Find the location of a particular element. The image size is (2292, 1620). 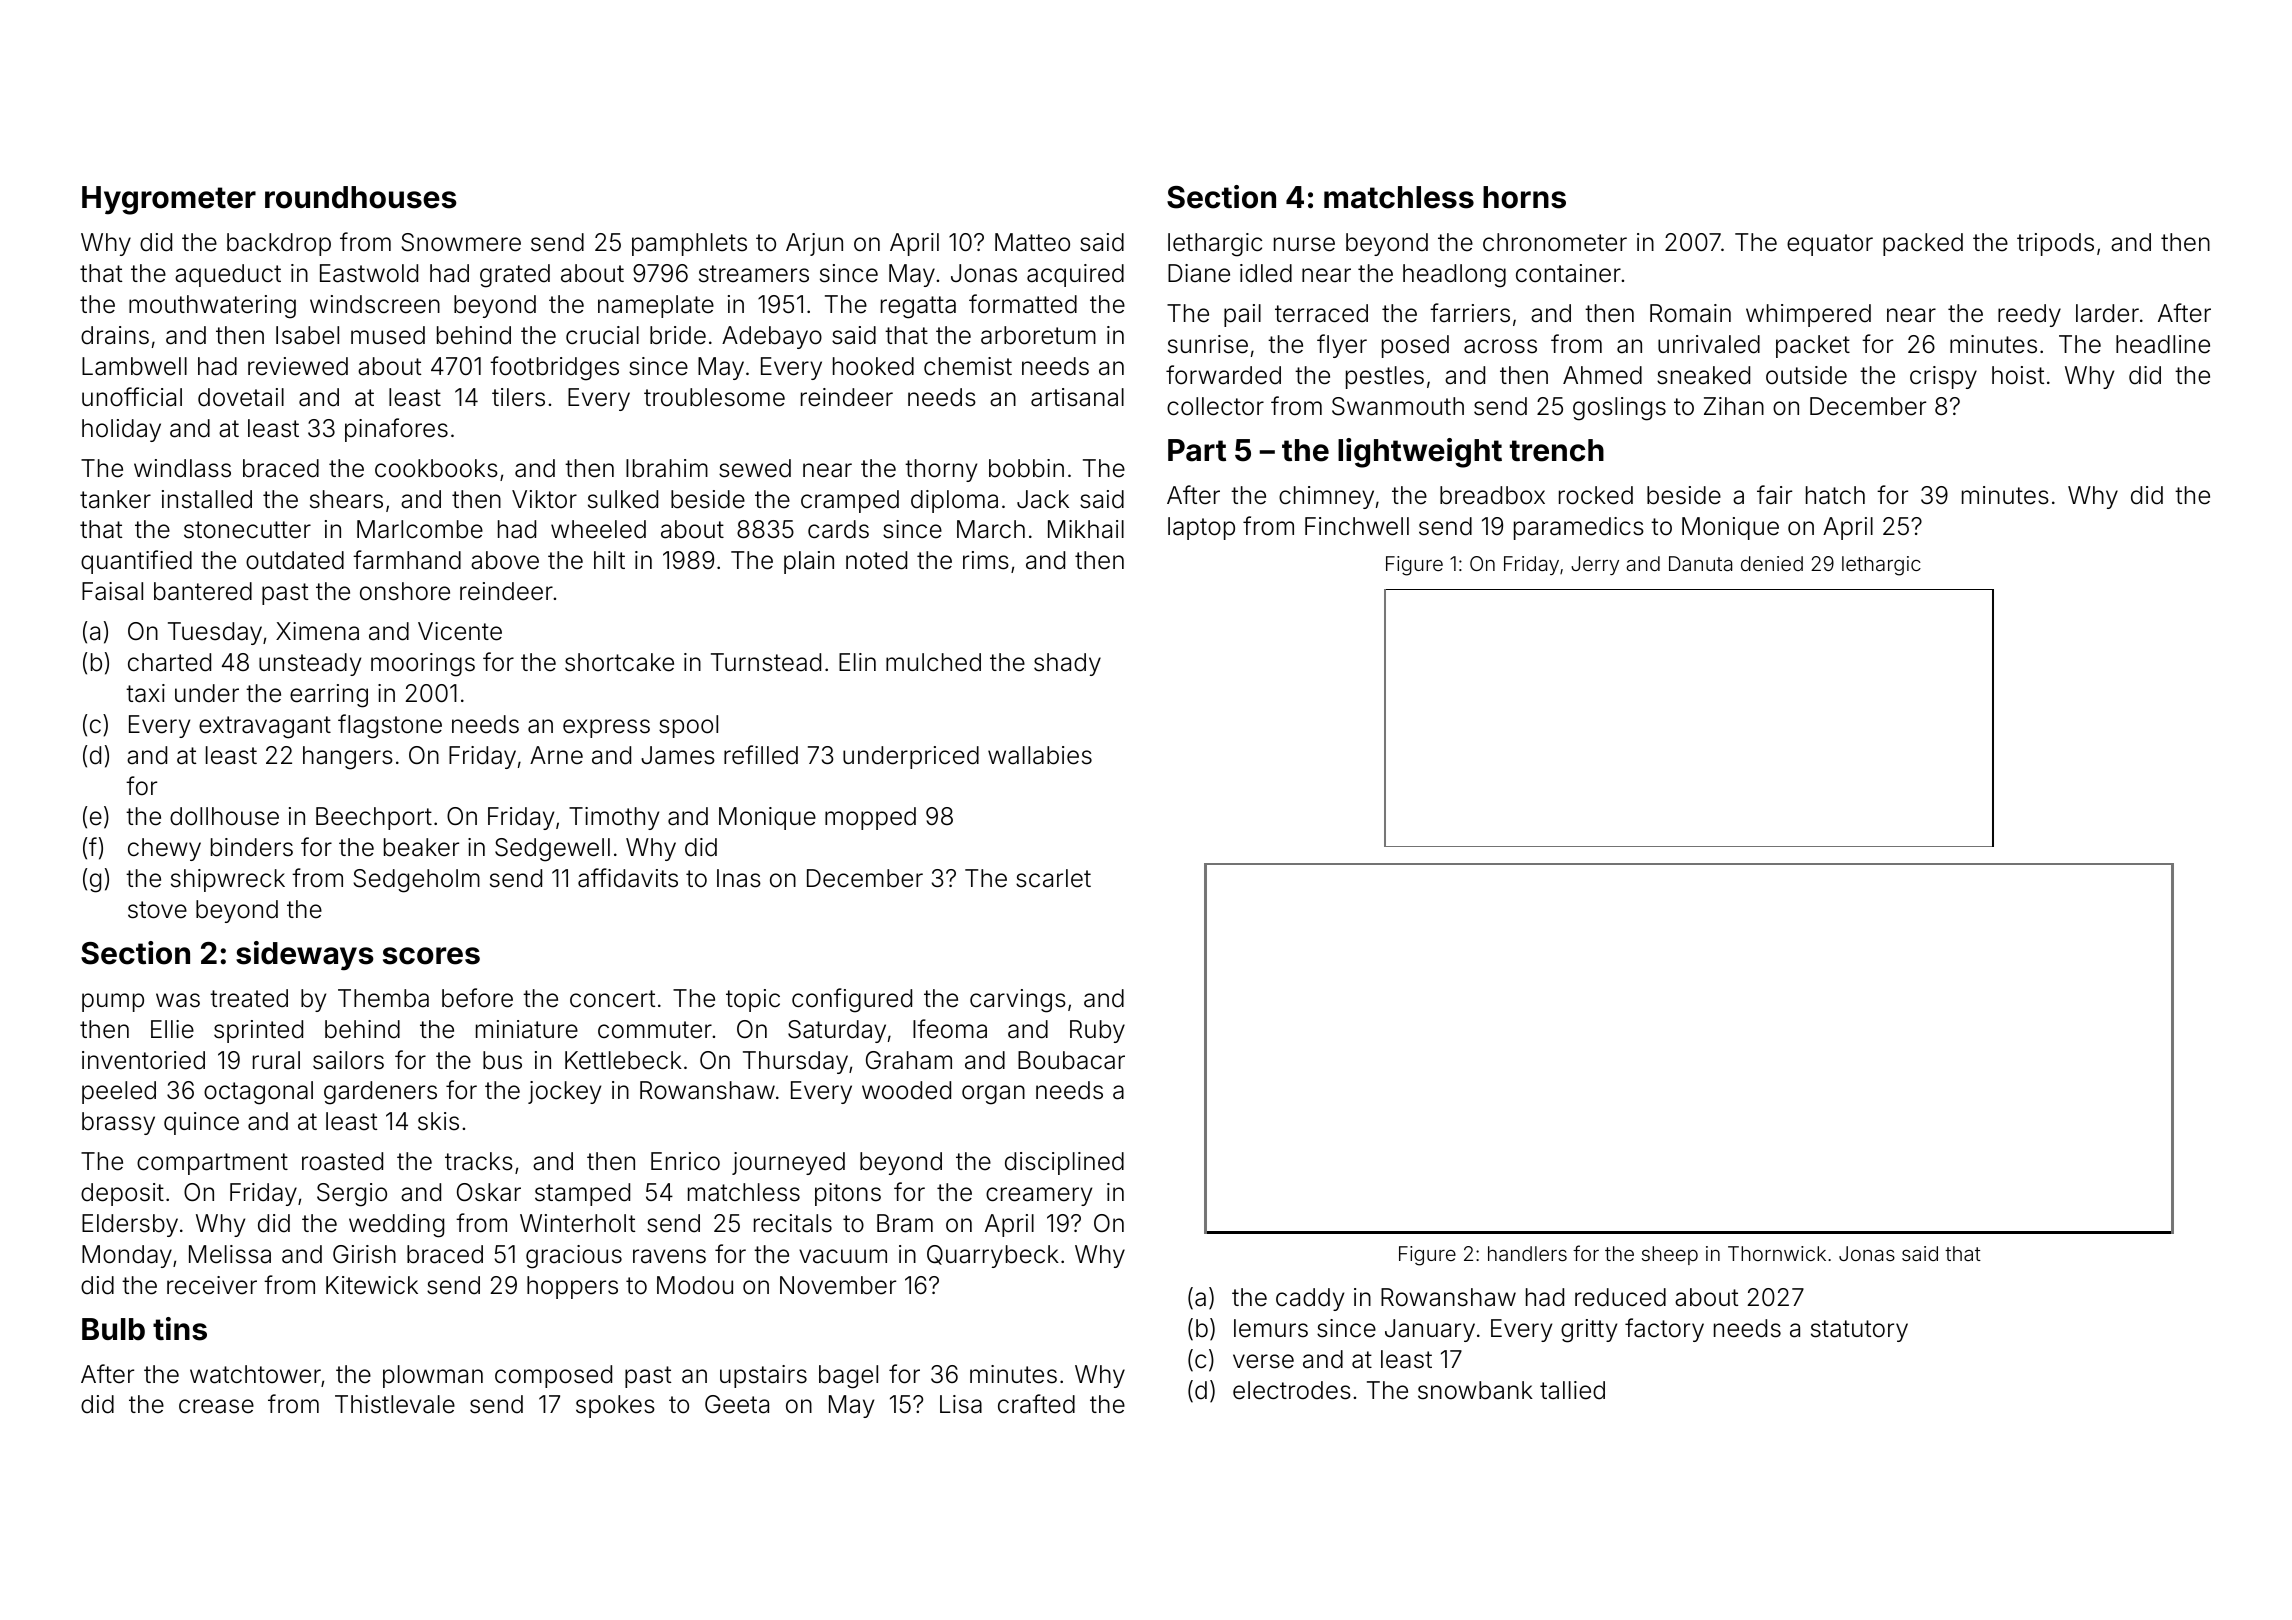

mopped is located at coordinates (870, 818).
